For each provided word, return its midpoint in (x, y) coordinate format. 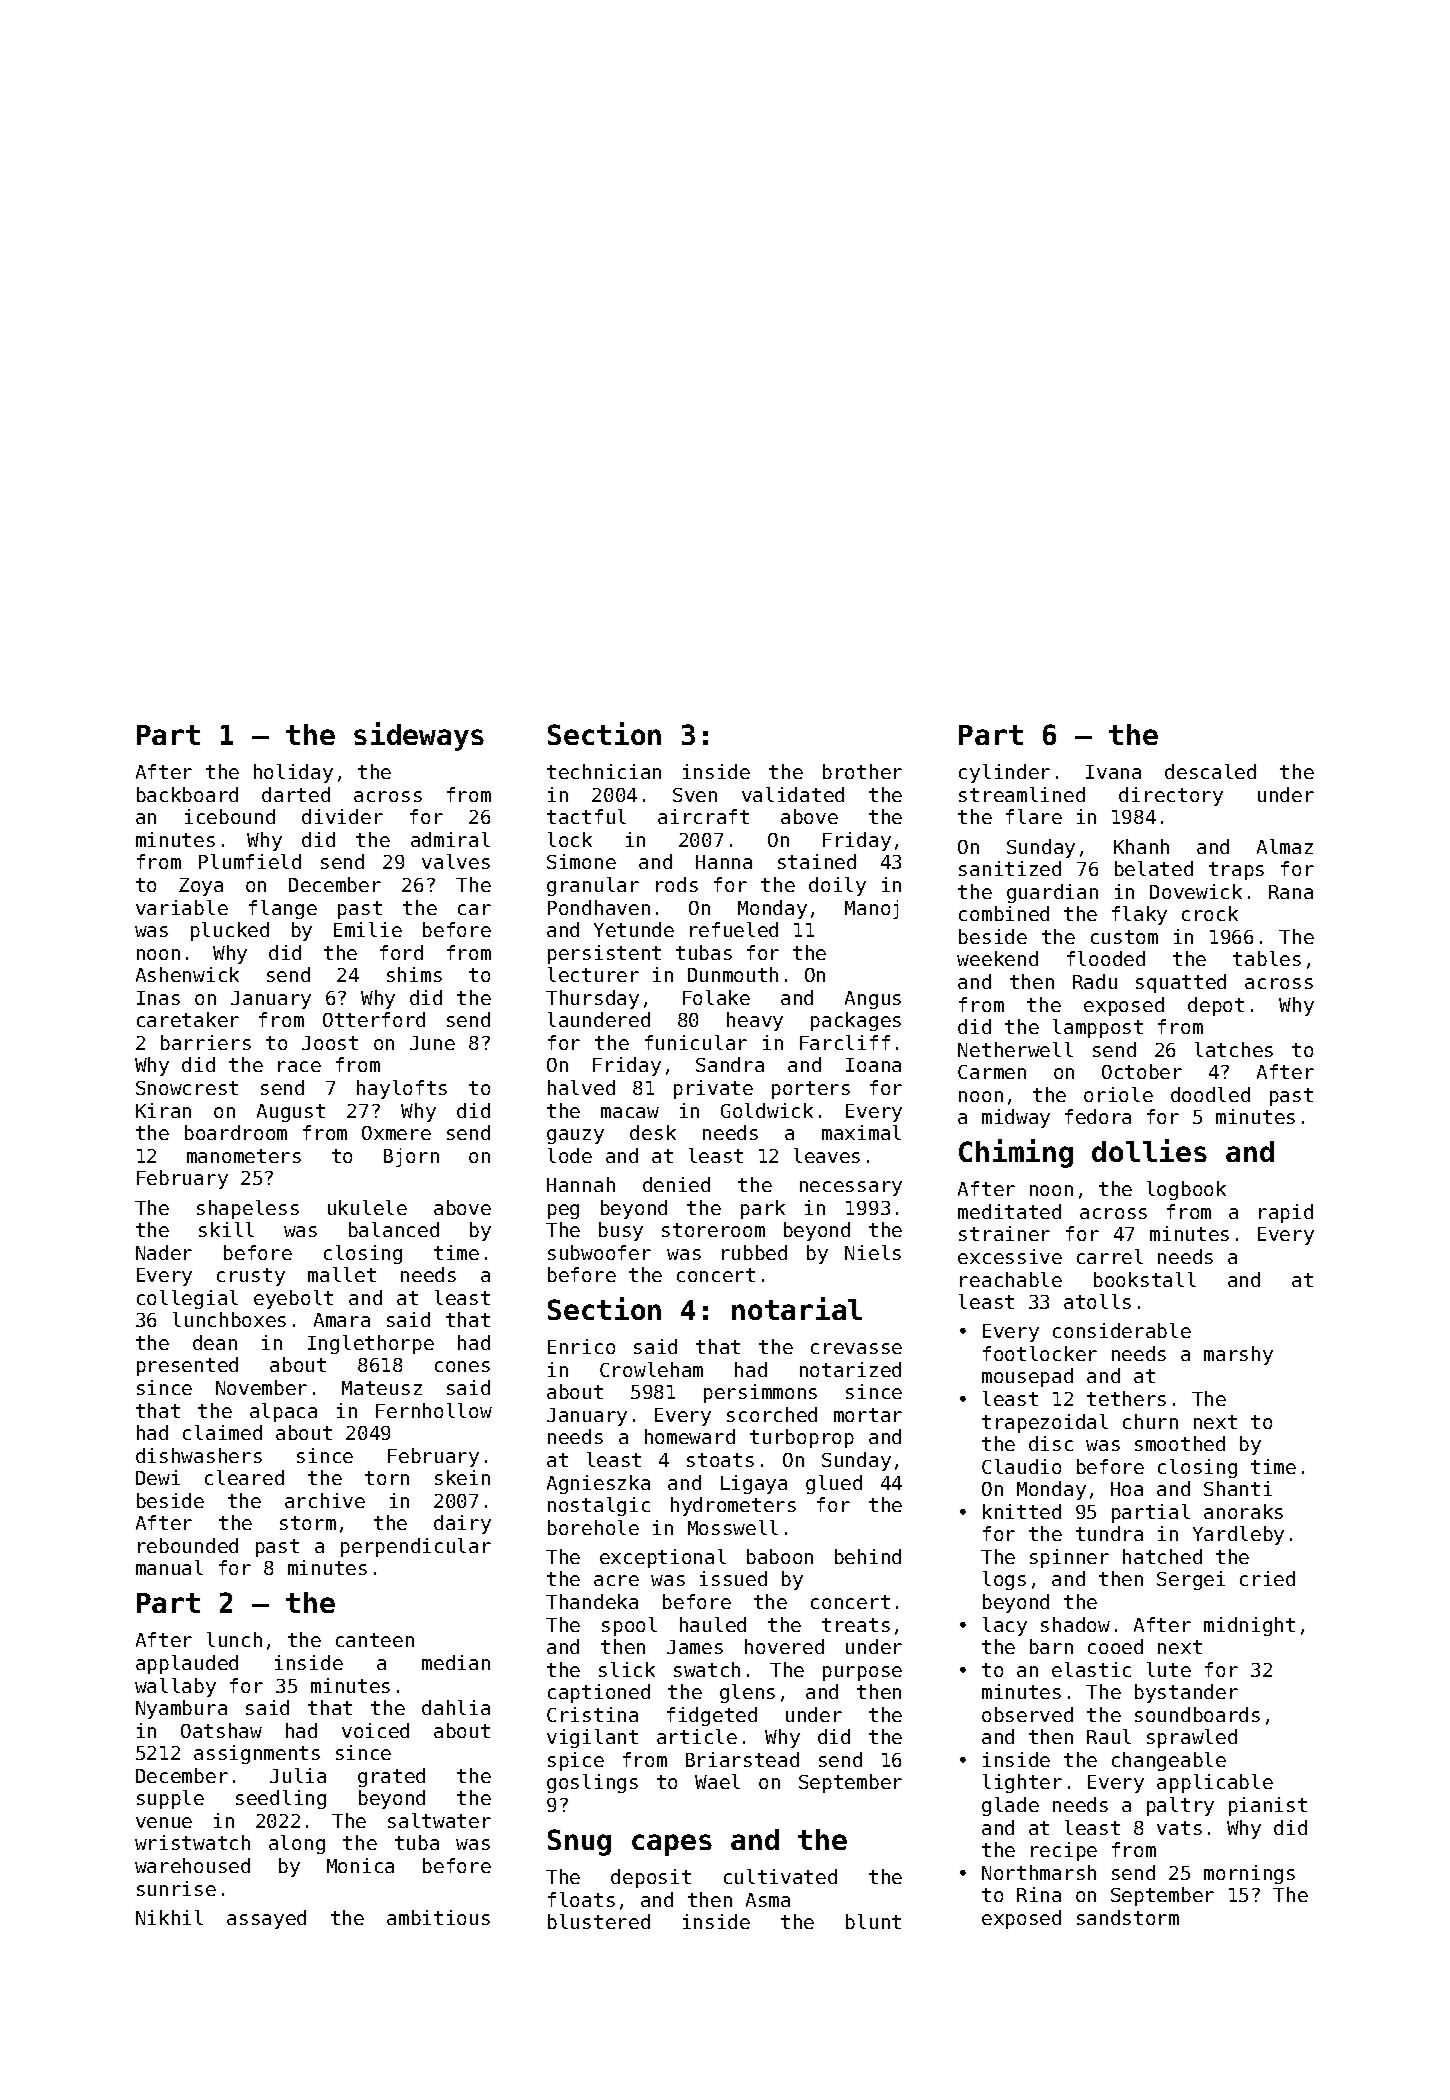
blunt (873, 1921)
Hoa (1127, 1489)
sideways (419, 736)
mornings (1249, 1874)
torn (387, 1478)
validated (793, 794)
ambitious (438, 1917)
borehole (593, 1527)
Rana (1291, 892)
